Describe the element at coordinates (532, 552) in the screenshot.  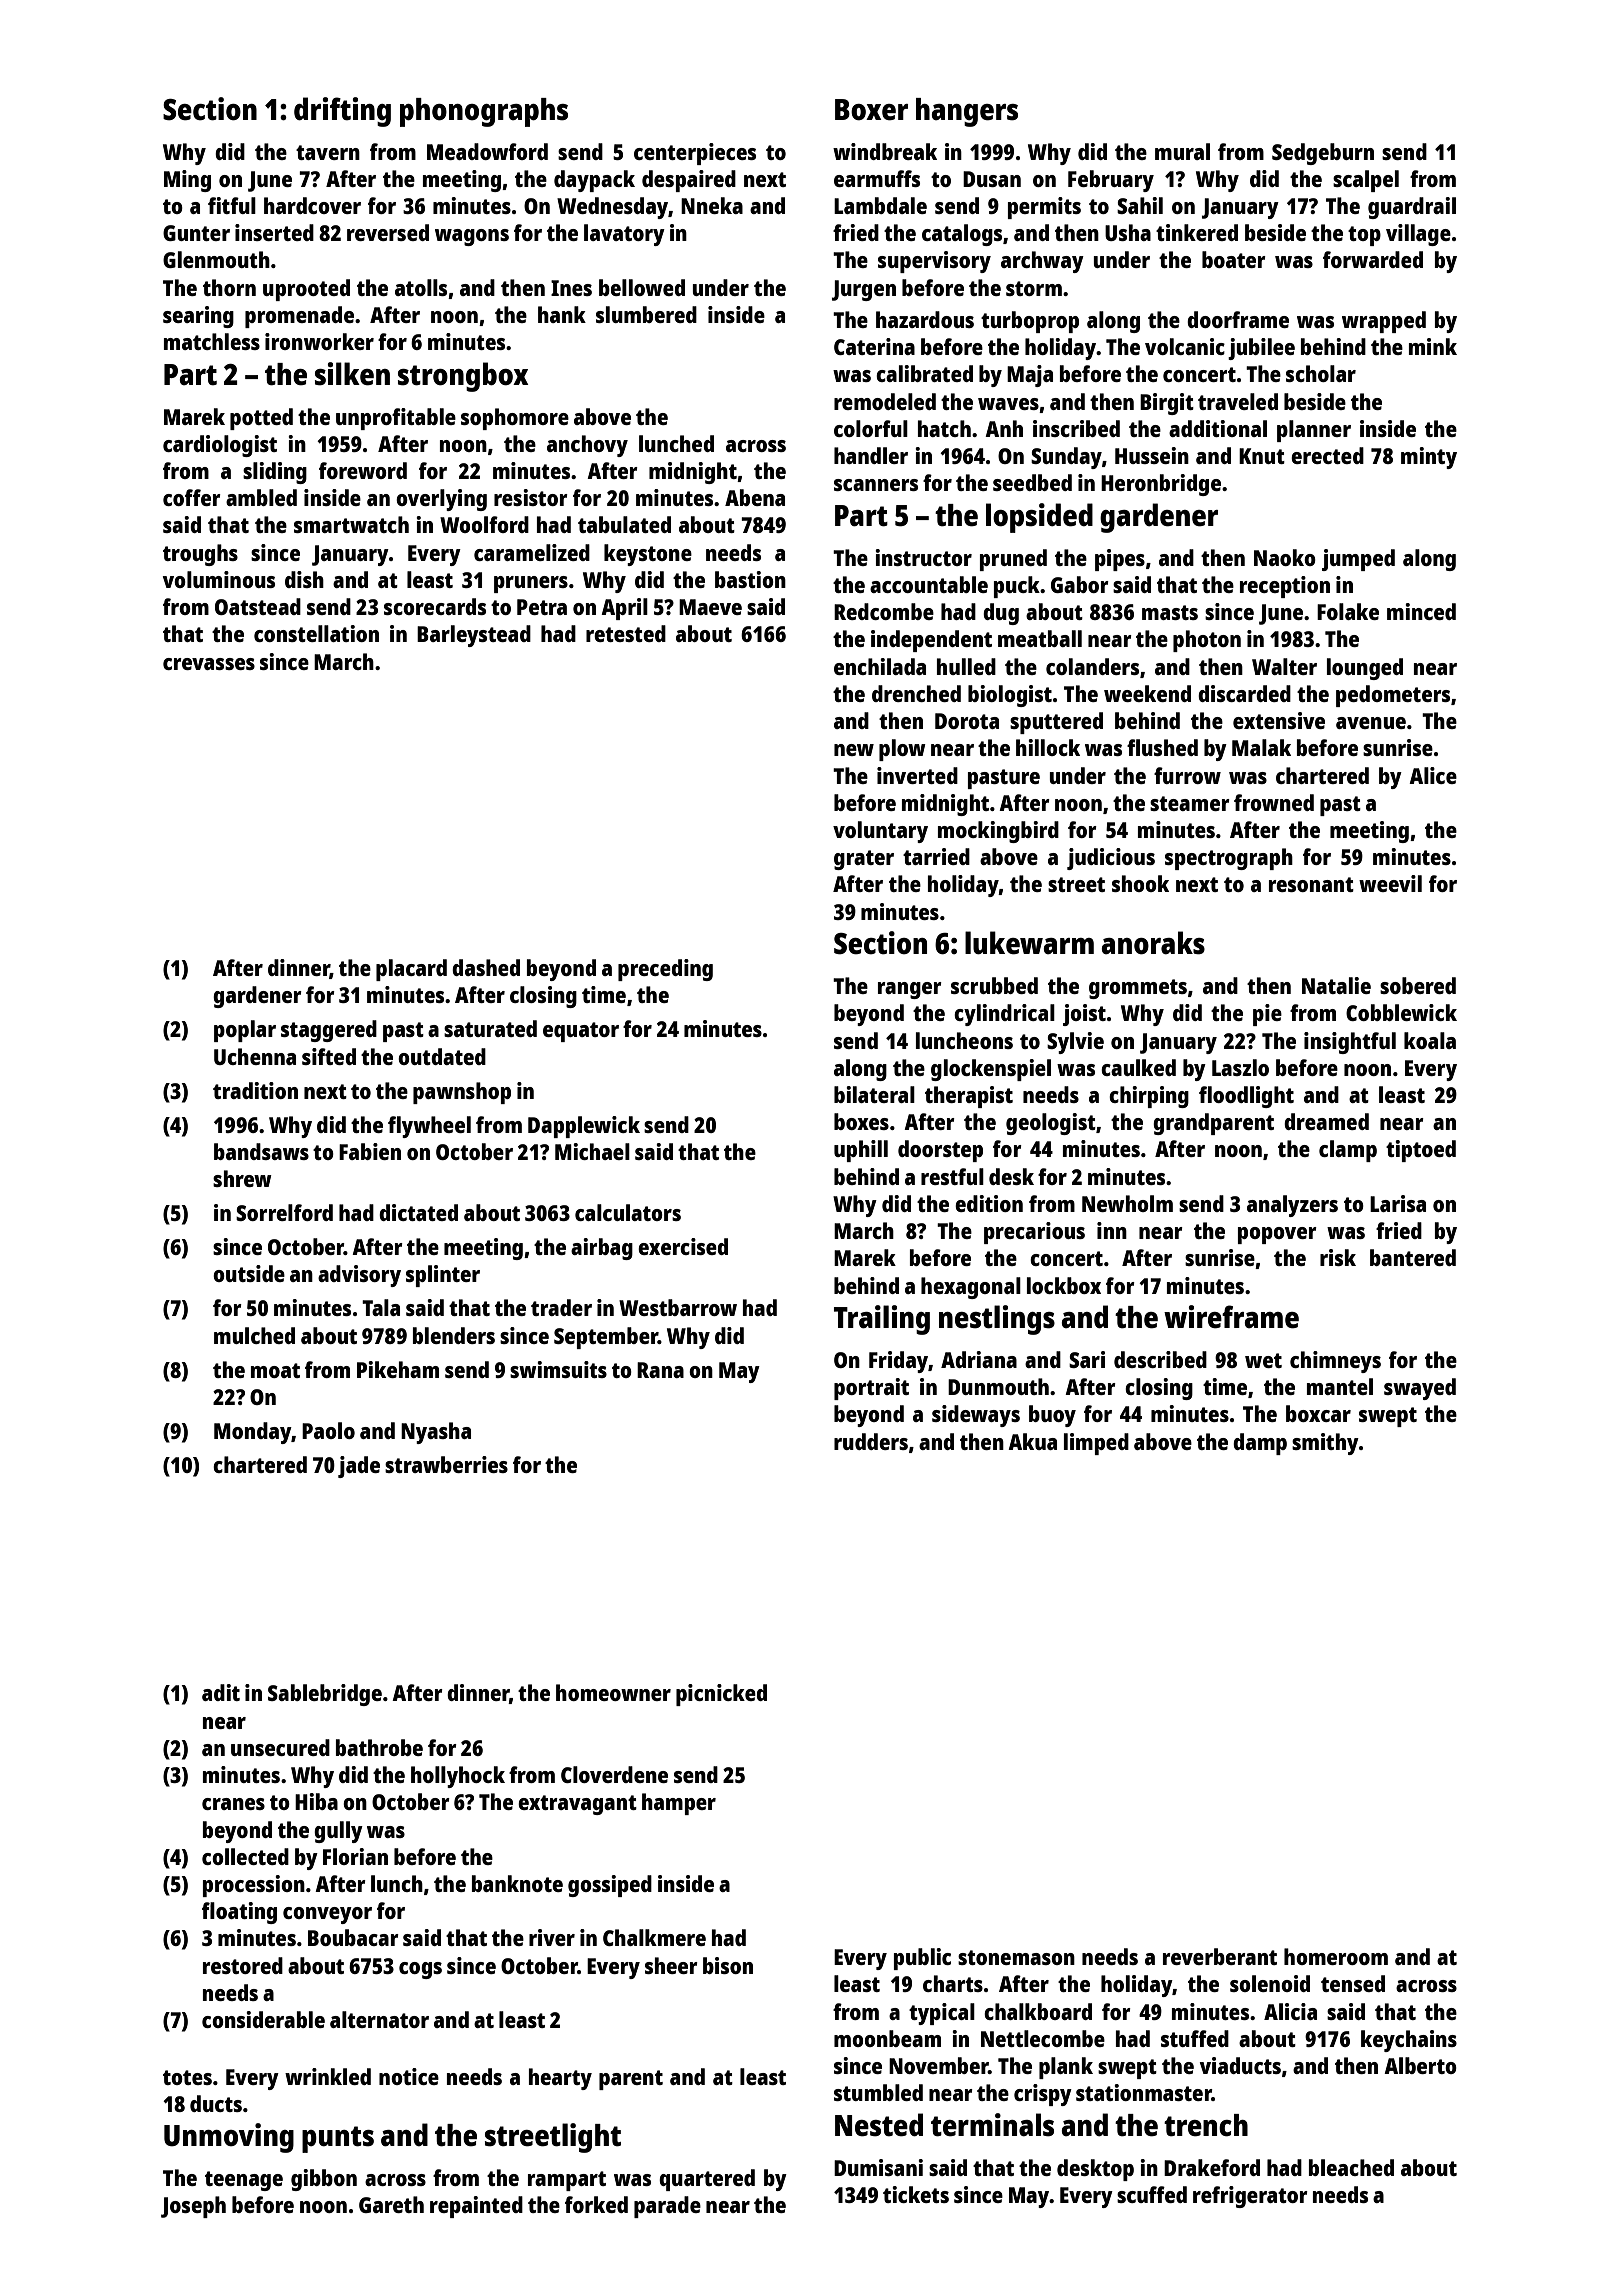
I see `caramelized` at that location.
